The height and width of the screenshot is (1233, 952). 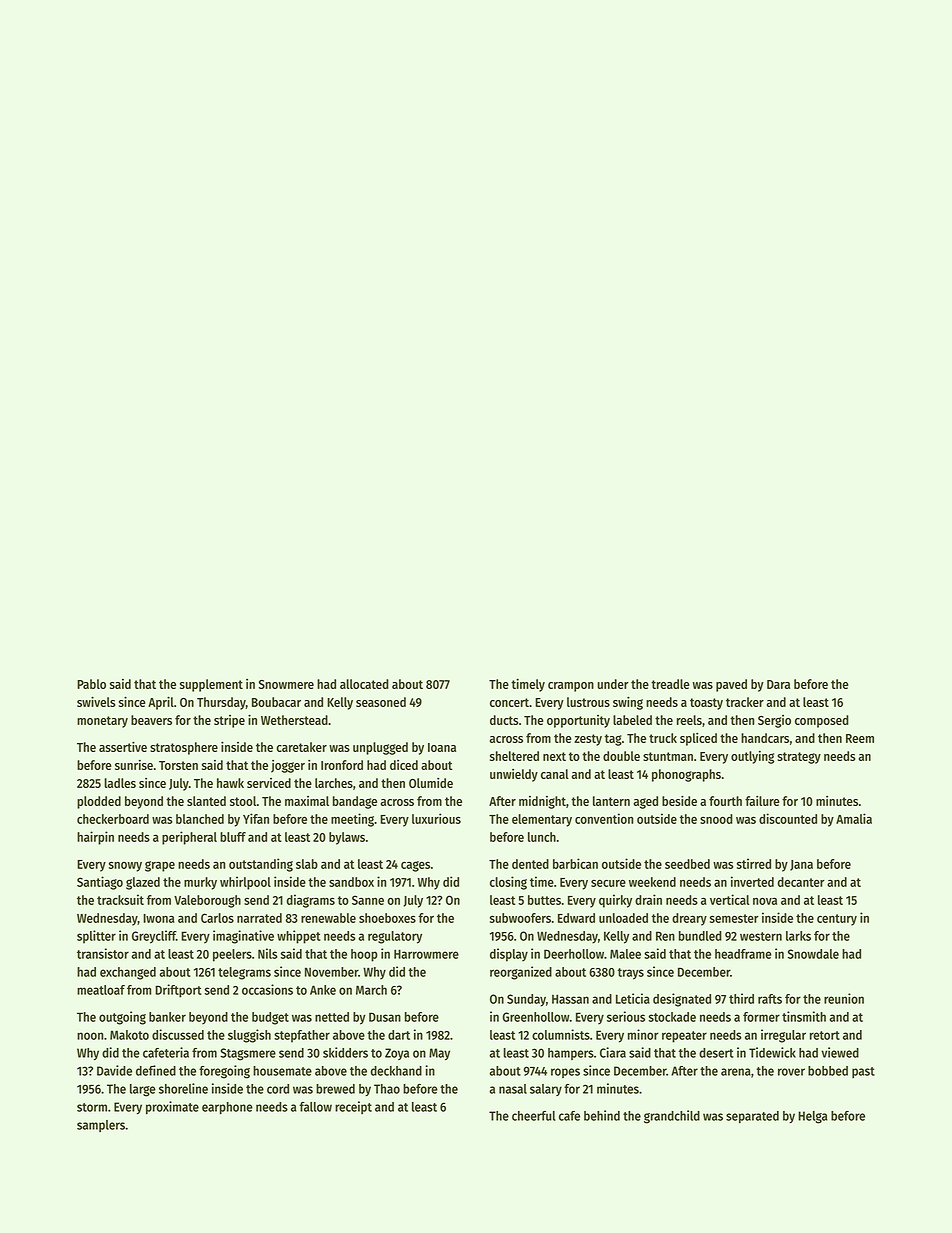 I want to click on splitter, so click(x=96, y=937).
